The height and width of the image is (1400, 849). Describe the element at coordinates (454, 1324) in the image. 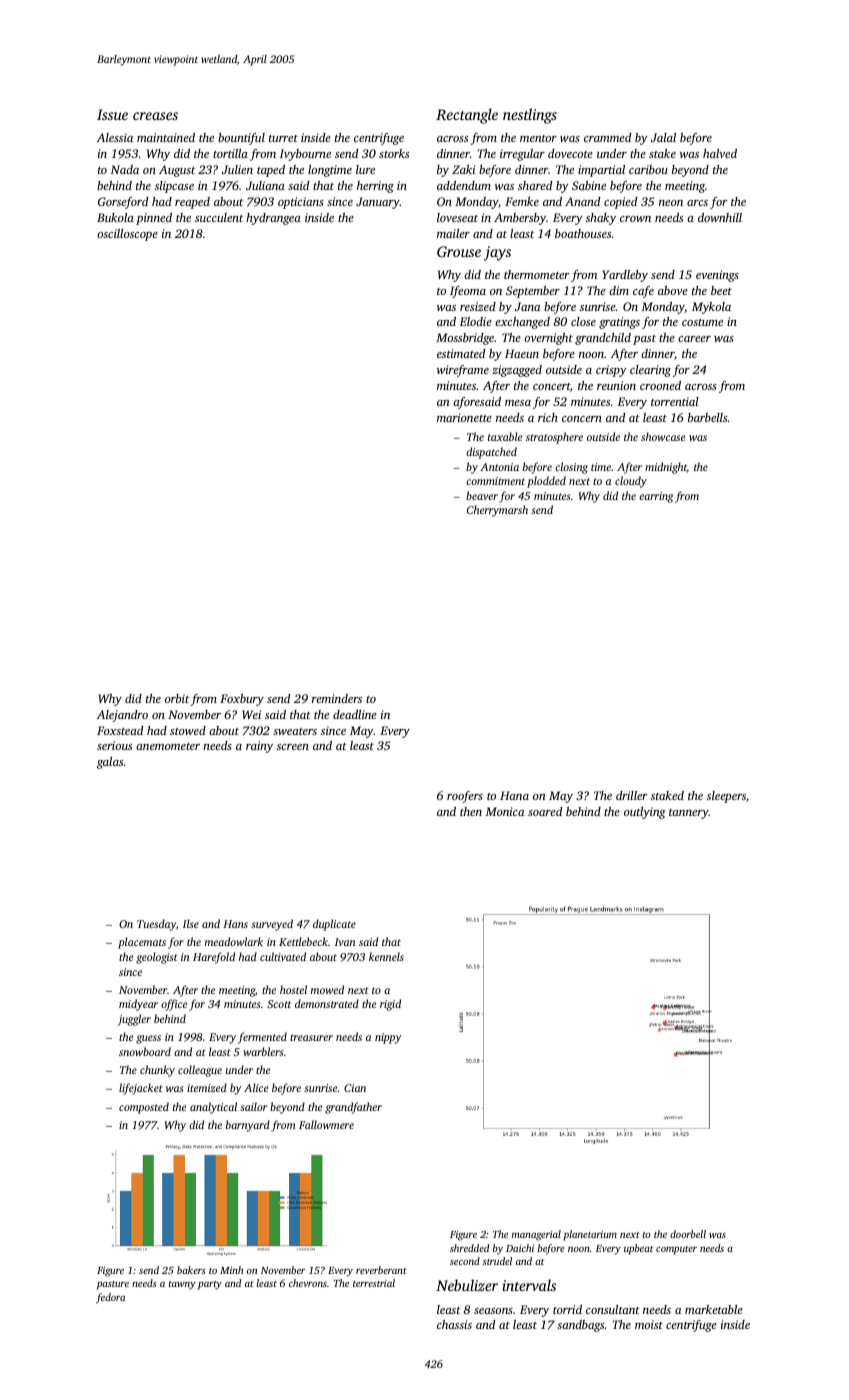

I see `chassis` at that location.
